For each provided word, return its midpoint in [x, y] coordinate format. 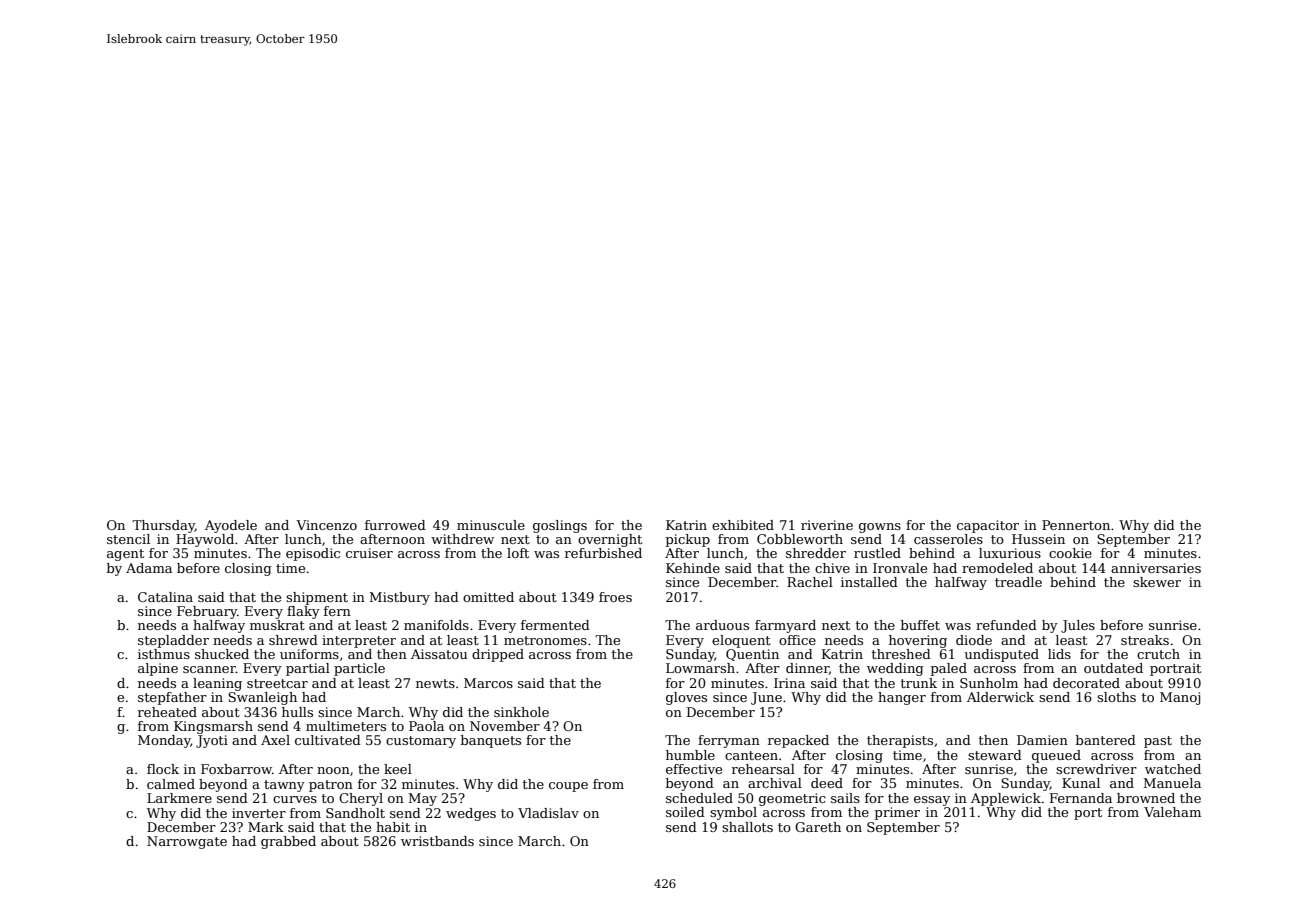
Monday [164, 741]
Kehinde [693, 568]
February [207, 612]
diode [974, 640]
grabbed [288, 842]
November [505, 726]
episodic [313, 554]
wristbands [437, 841]
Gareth [818, 827]
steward [995, 755]
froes [615, 597]
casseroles [948, 539]
